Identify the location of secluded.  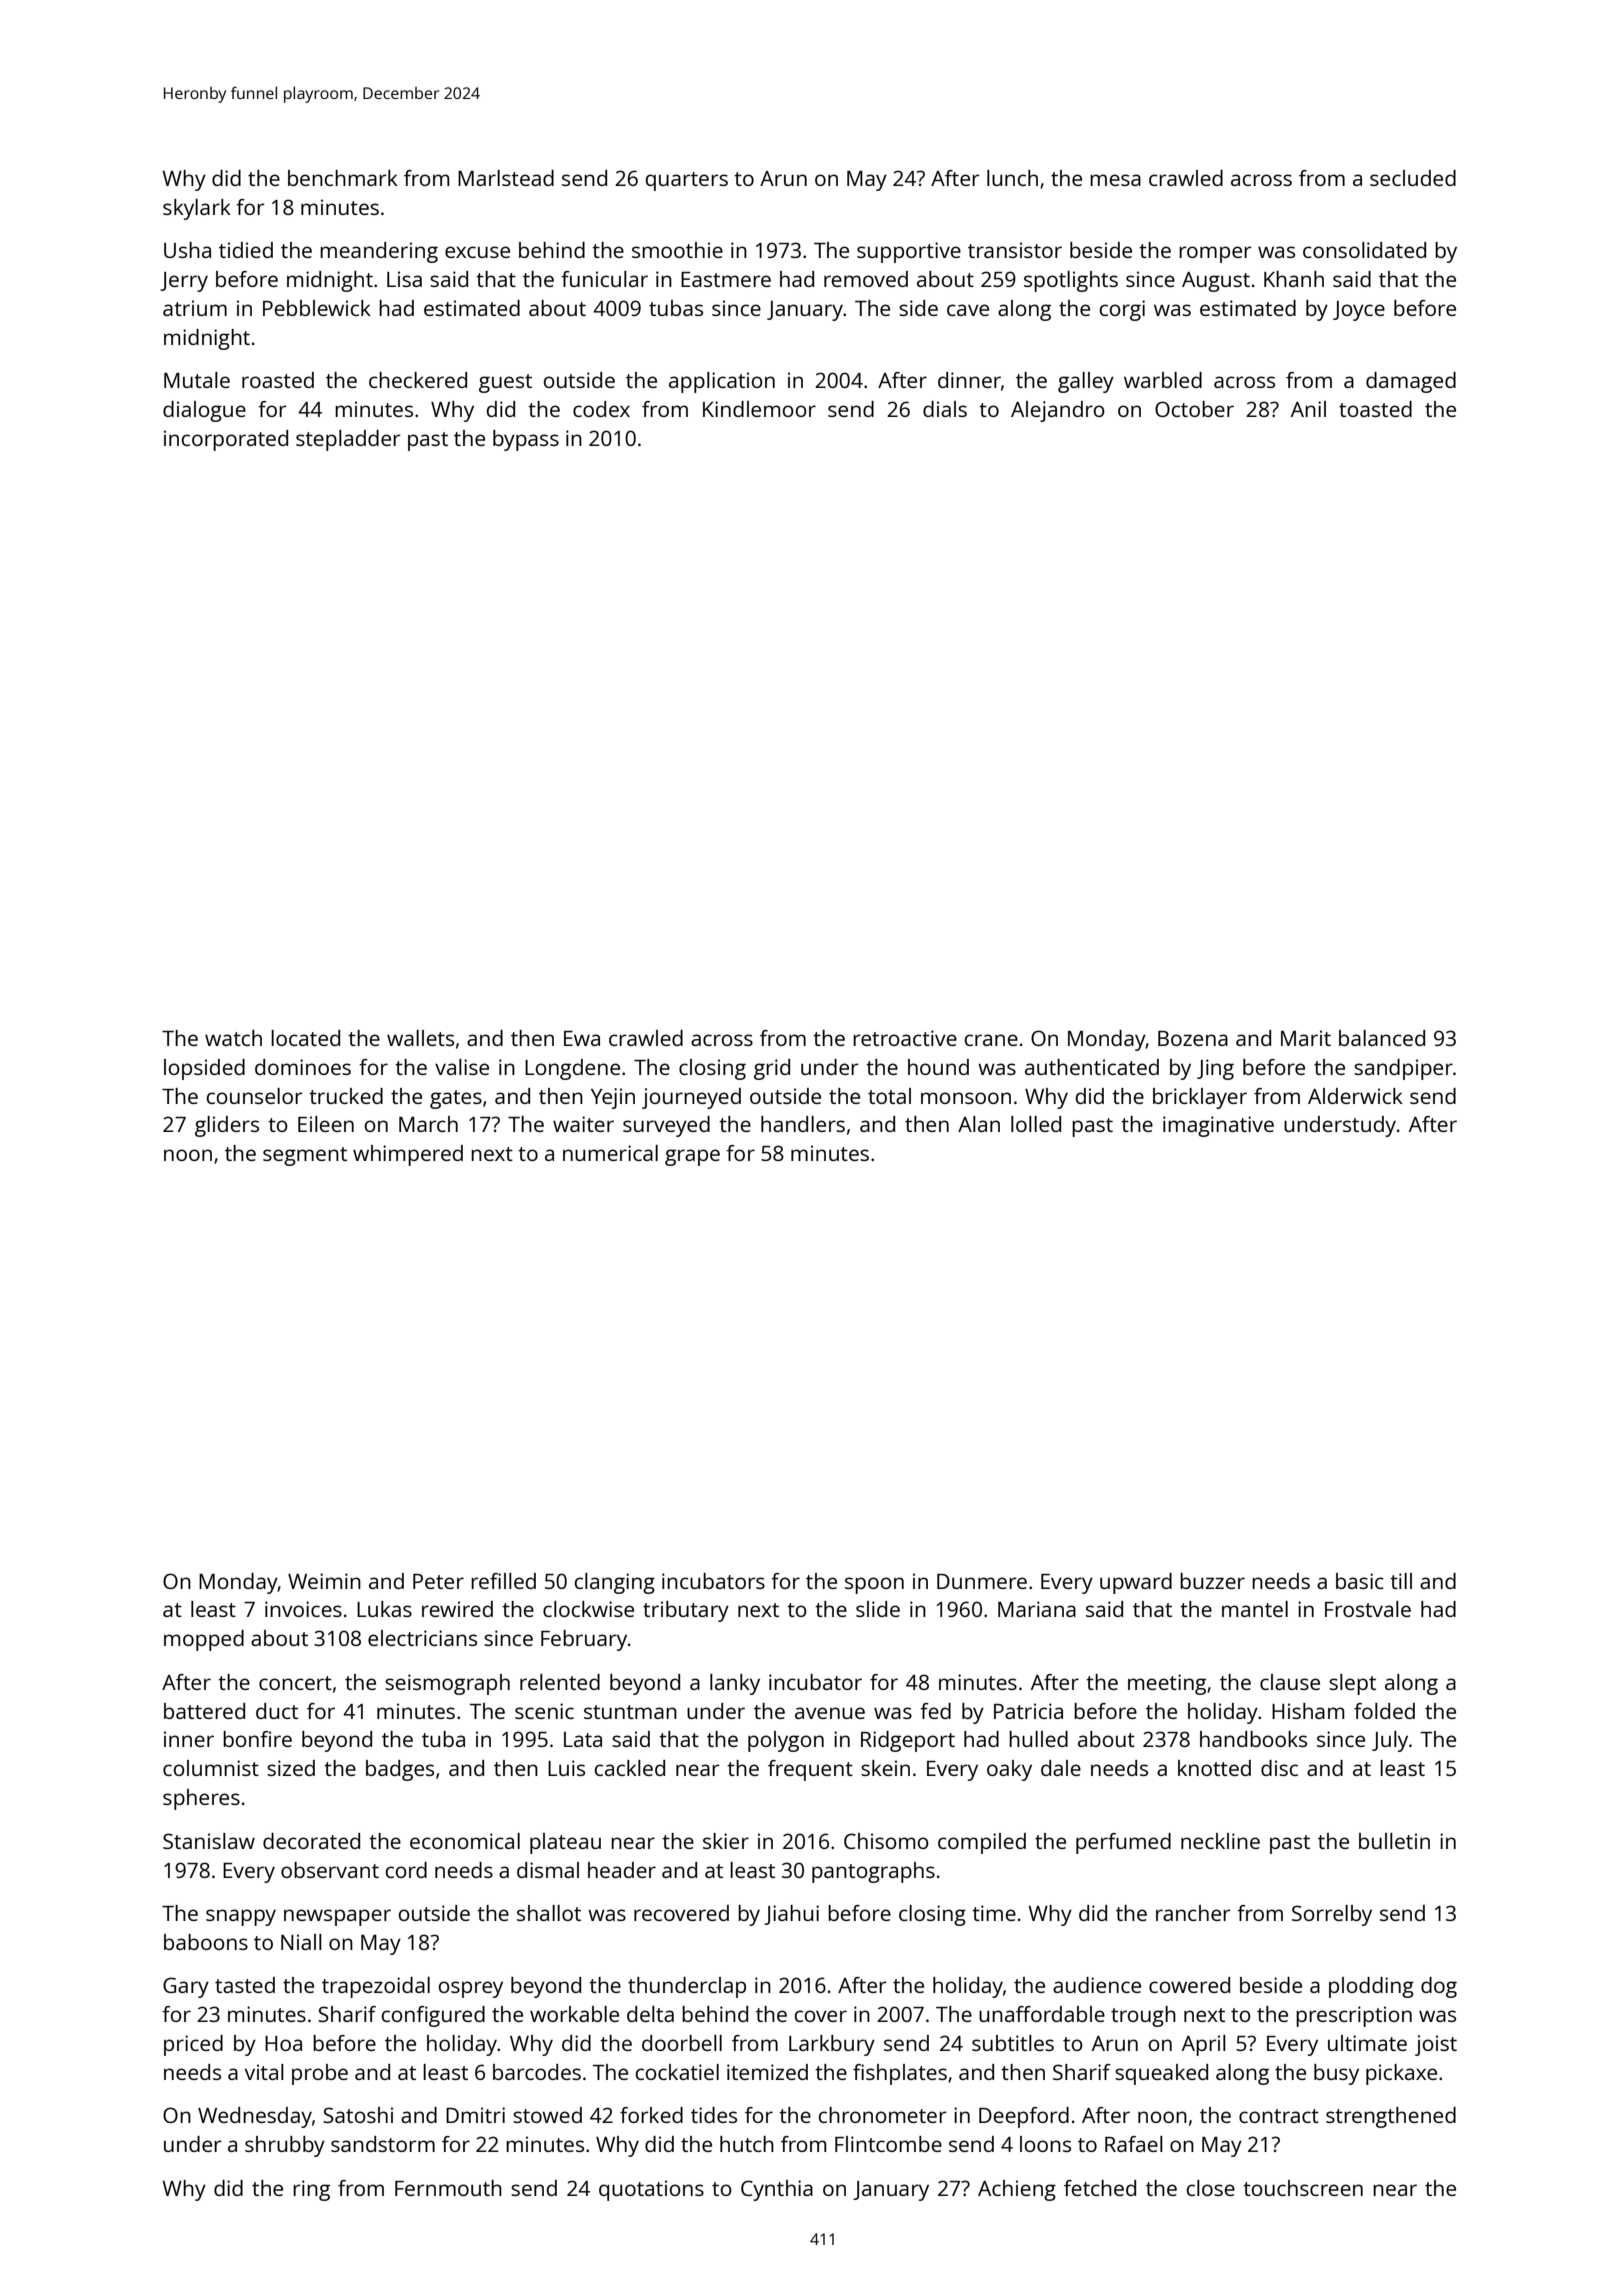
(1413, 178).
